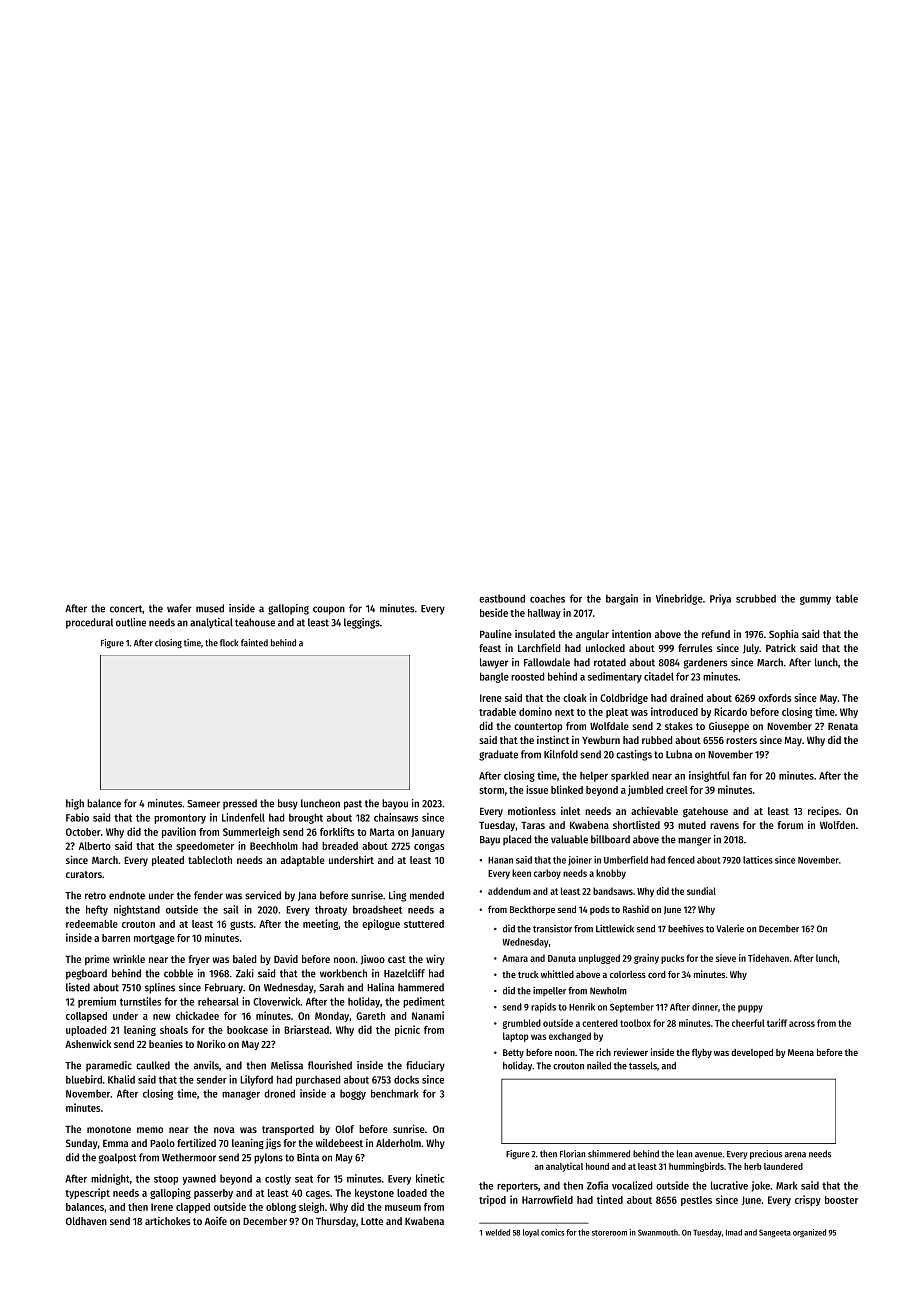 The image size is (924, 1308). I want to click on eastbound, so click(502, 598).
